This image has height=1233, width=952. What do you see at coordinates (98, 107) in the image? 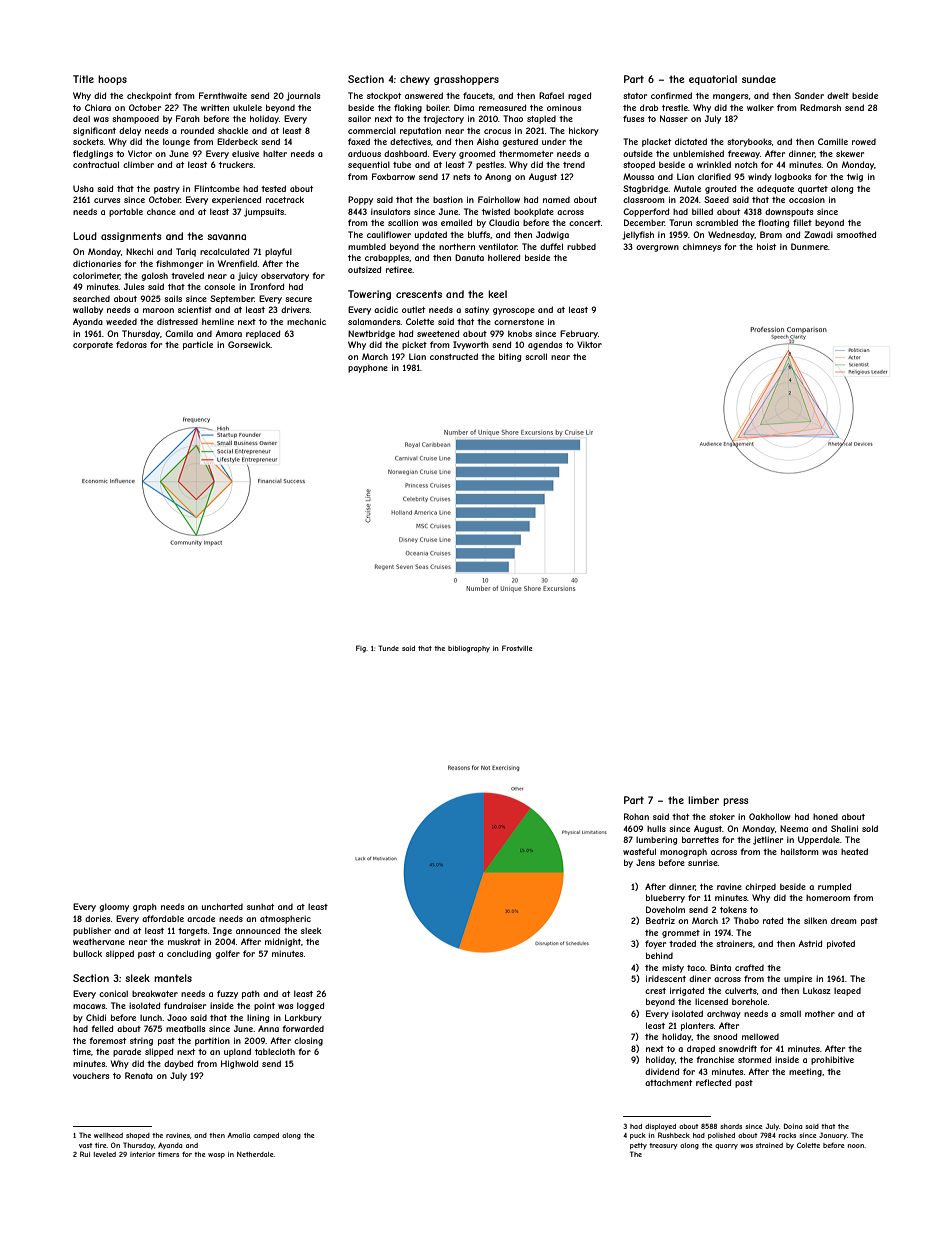
I see `Chiara` at bounding box center [98, 107].
